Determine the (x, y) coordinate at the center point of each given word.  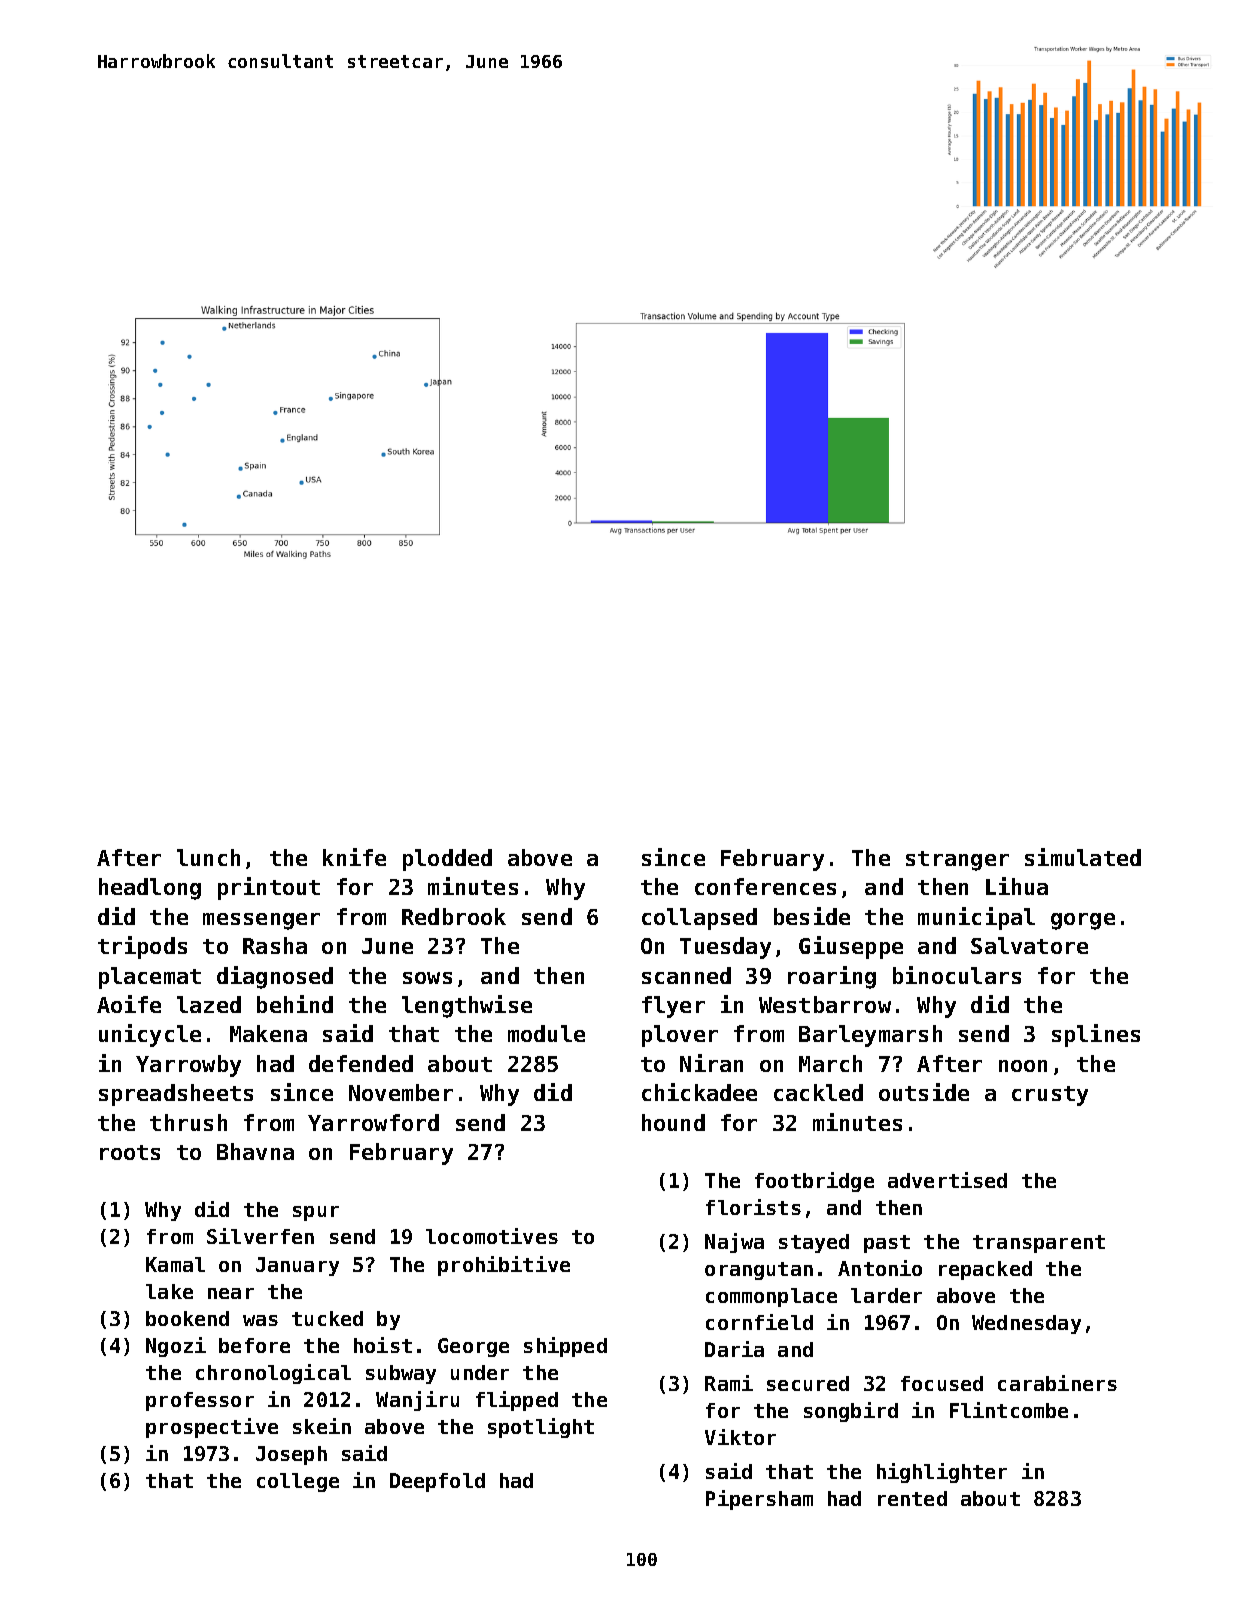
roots (130, 1152)
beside (812, 916)
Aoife (129, 1004)
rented (912, 1498)
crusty (1050, 1096)
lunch (208, 857)
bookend (187, 1318)
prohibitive (504, 1266)
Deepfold (437, 1482)
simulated (1083, 857)
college (298, 1482)
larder (886, 1295)
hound (673, 1122)
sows (427, 978)
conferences (765, 886)
